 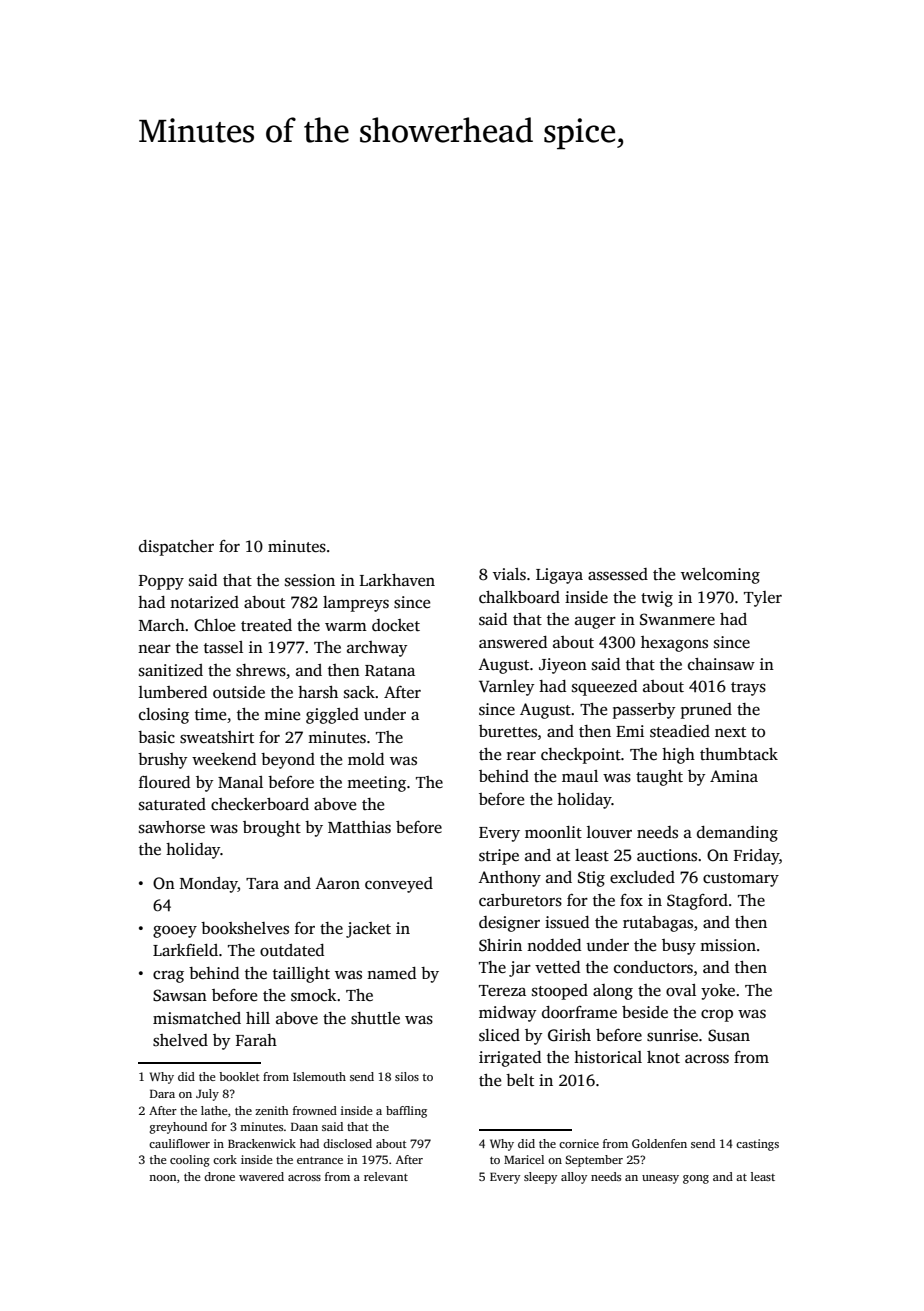 What do you see at coordinates (162, 1178) in the image?
I see `noon` at bounding box center [162, 1178].
